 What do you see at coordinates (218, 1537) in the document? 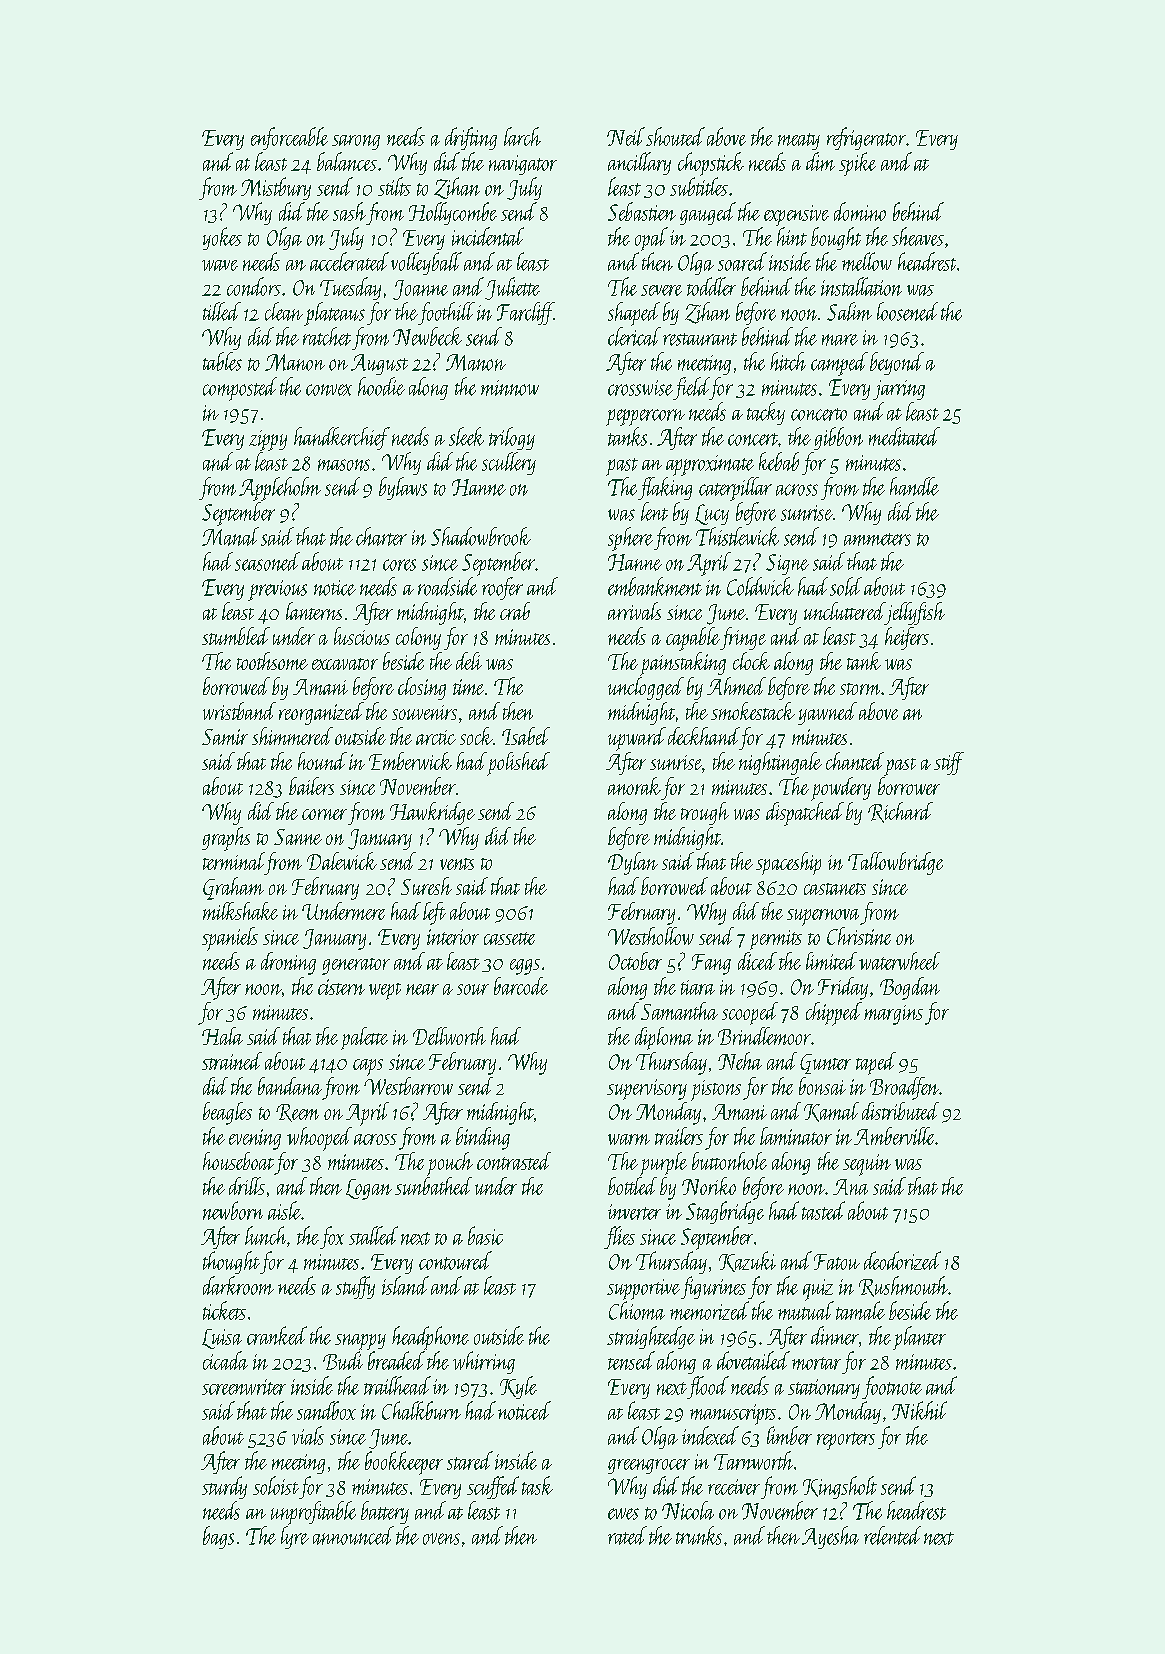
I see `bags` at bounding box center [218, 1537].
